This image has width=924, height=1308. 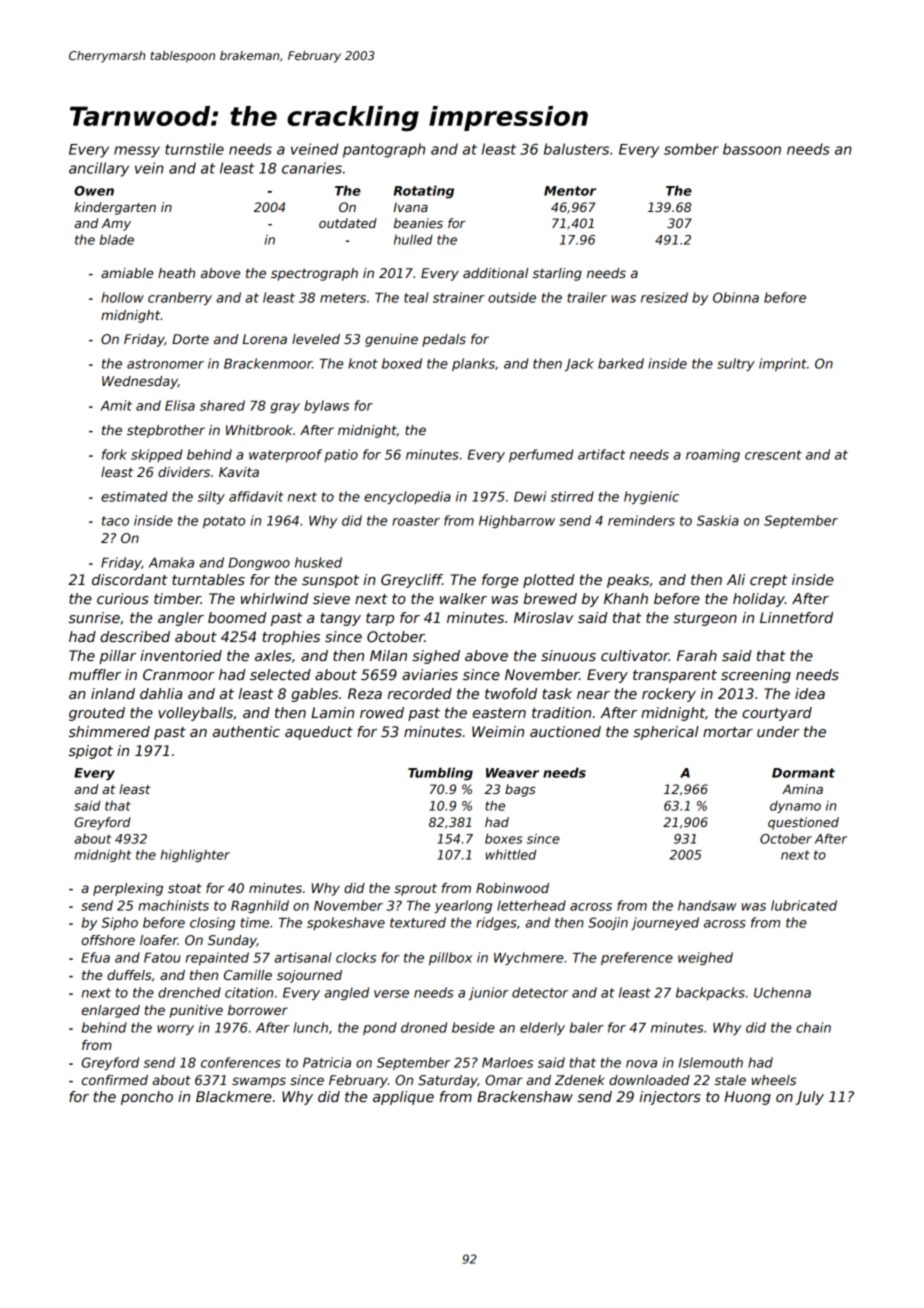 I want to click on preference, so click(x=637, y=958).
